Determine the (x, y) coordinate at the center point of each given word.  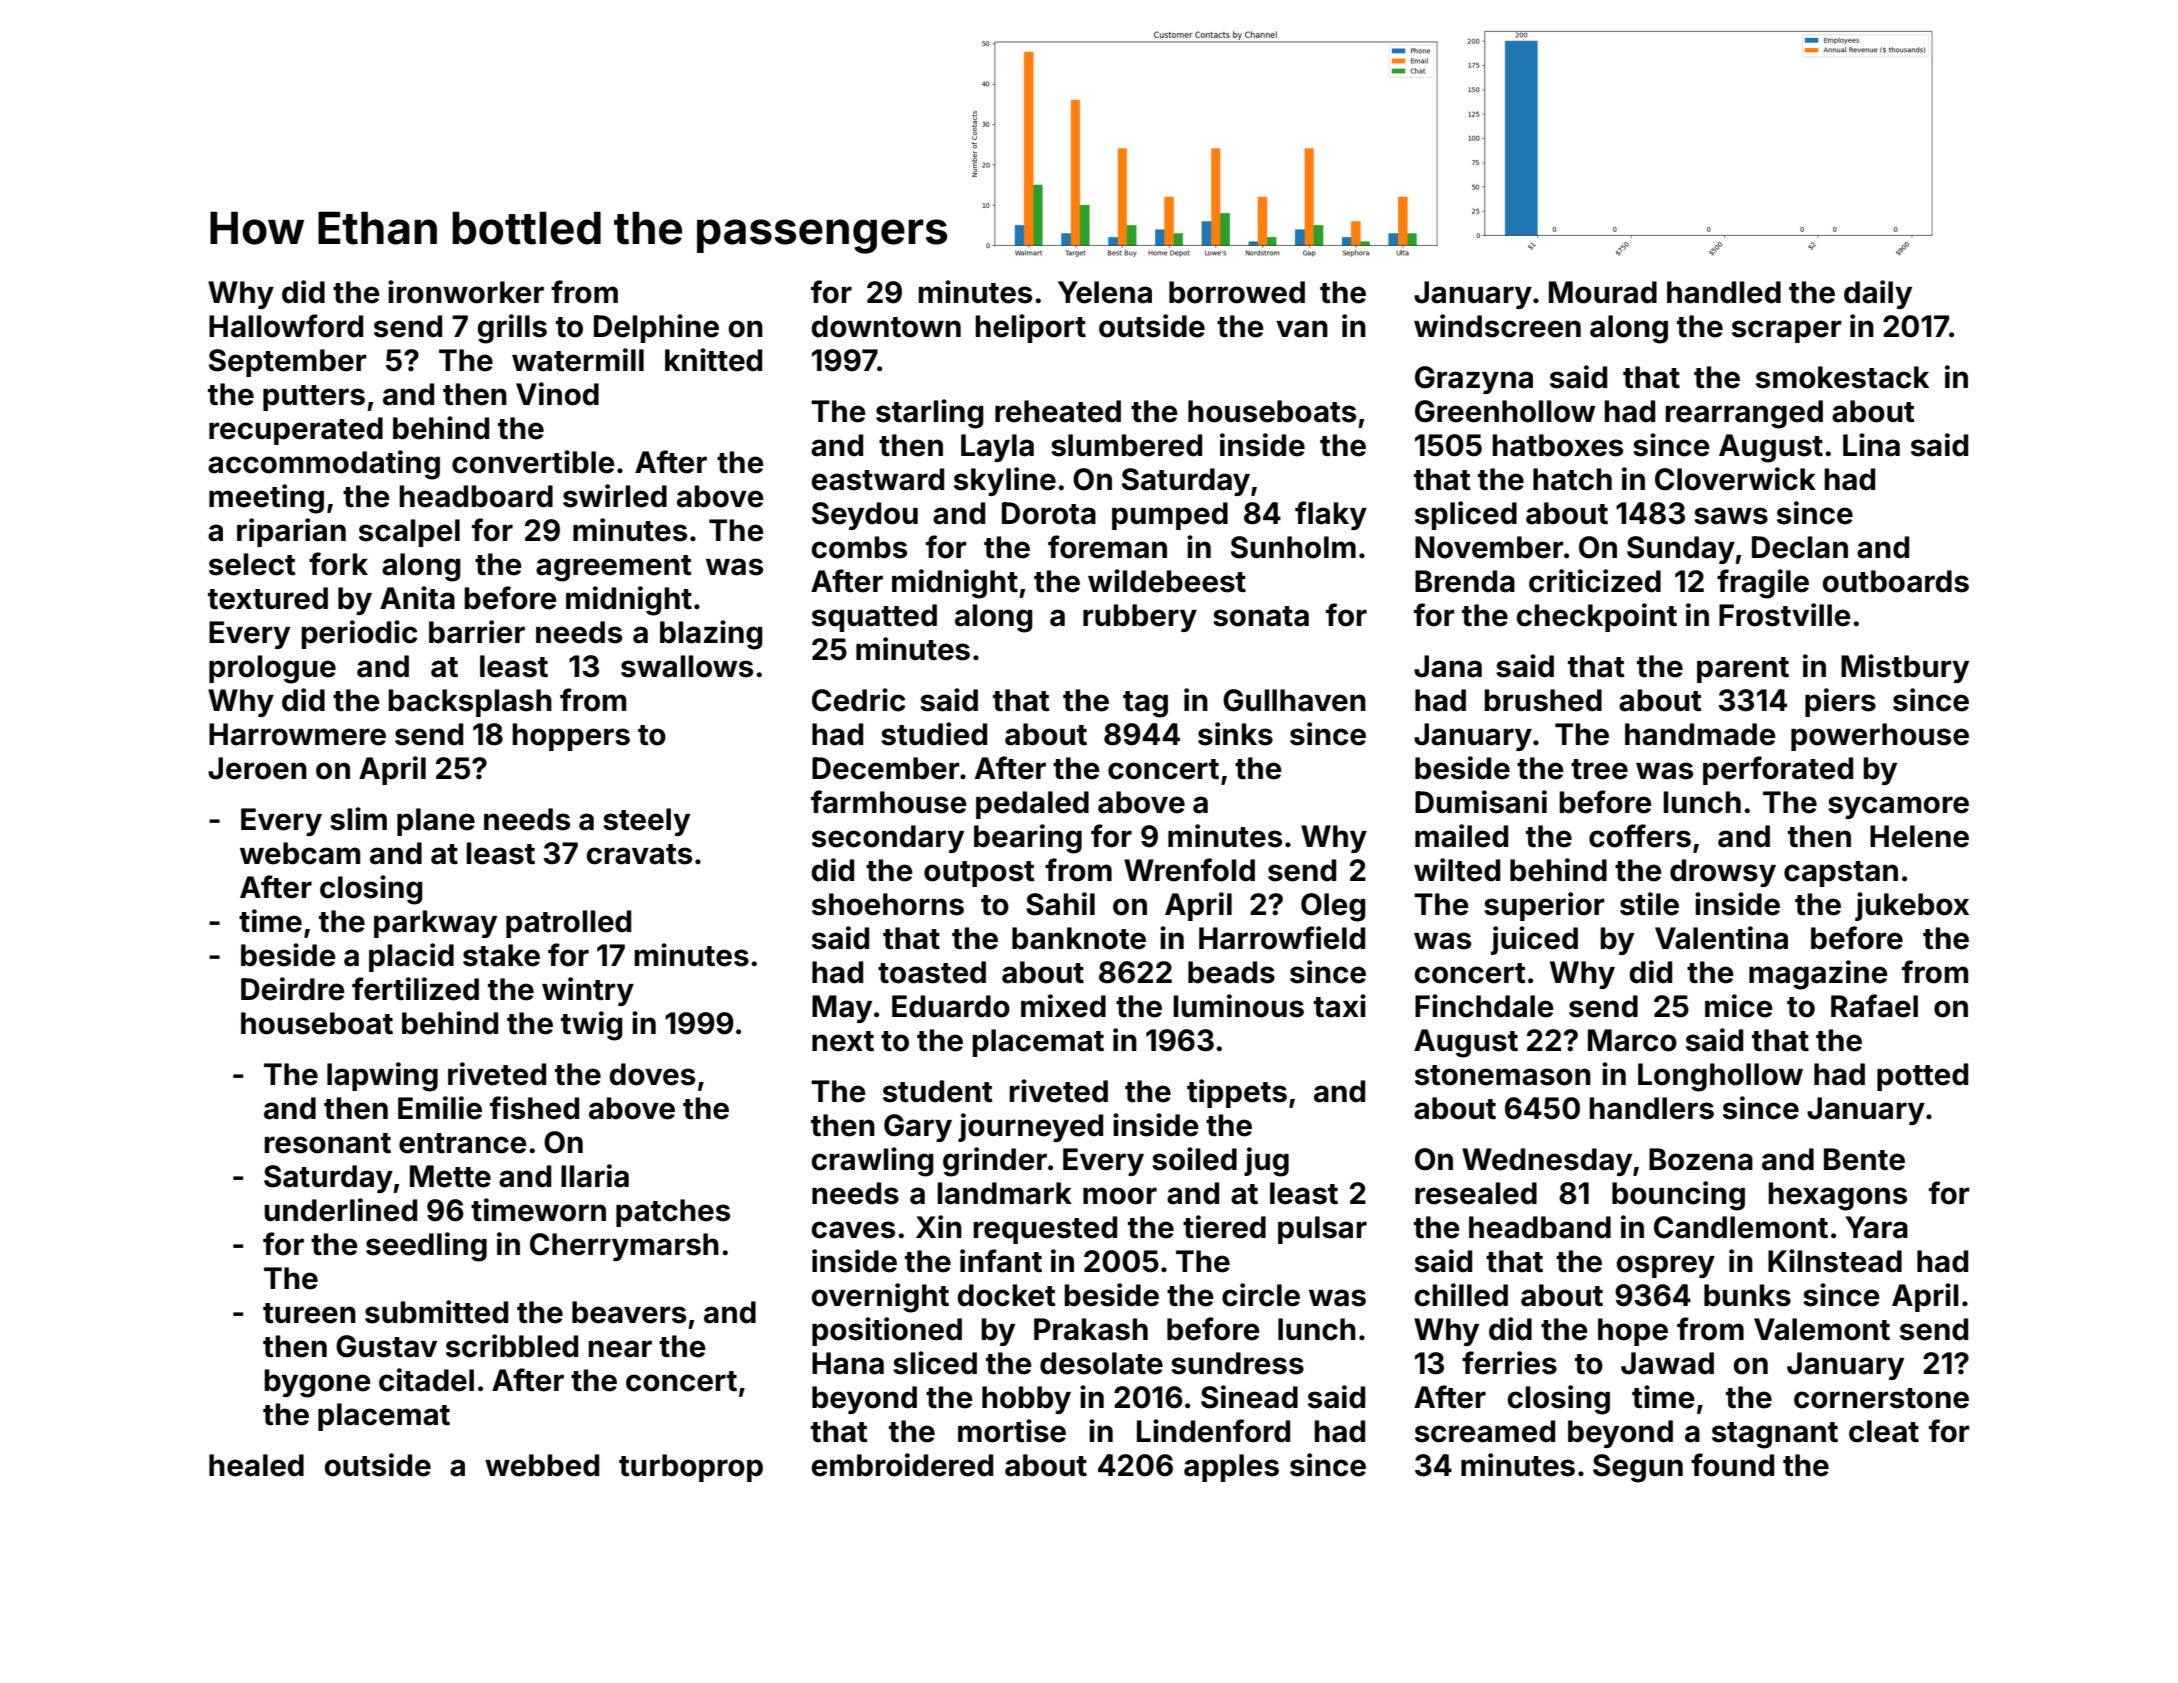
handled (1724, 292)
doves (652, 1074)
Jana (1448, 666)
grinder (995, 1162)
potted (1922, 1077)
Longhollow (1720, 1077)
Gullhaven (1294, 700)
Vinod (557, 394)
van (1302, 329)
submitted (436, 1312)
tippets (1237, 1093)
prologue (272, 669)
